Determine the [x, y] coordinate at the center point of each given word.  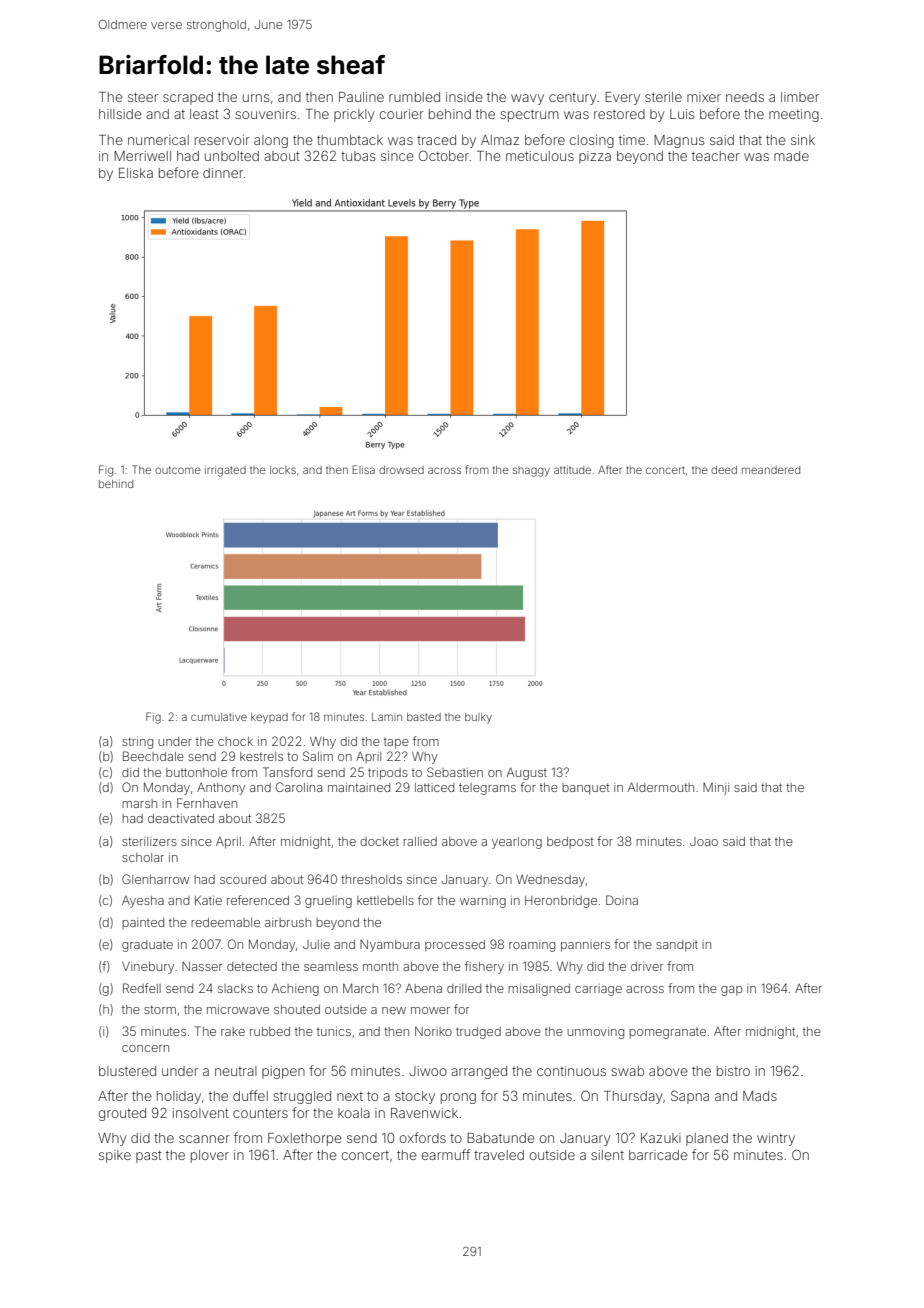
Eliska [136, 173]
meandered [771, 470]
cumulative [219, 717]
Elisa [364, 469]
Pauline [361, 97]
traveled [499, 1155]
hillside [120, 114]
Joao [704, 841]
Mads [760, 1096]
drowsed [401, 470]
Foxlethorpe [305, 1139]
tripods [388, 774]
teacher [716, 156]
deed [724, 470]
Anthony [221, 789]
